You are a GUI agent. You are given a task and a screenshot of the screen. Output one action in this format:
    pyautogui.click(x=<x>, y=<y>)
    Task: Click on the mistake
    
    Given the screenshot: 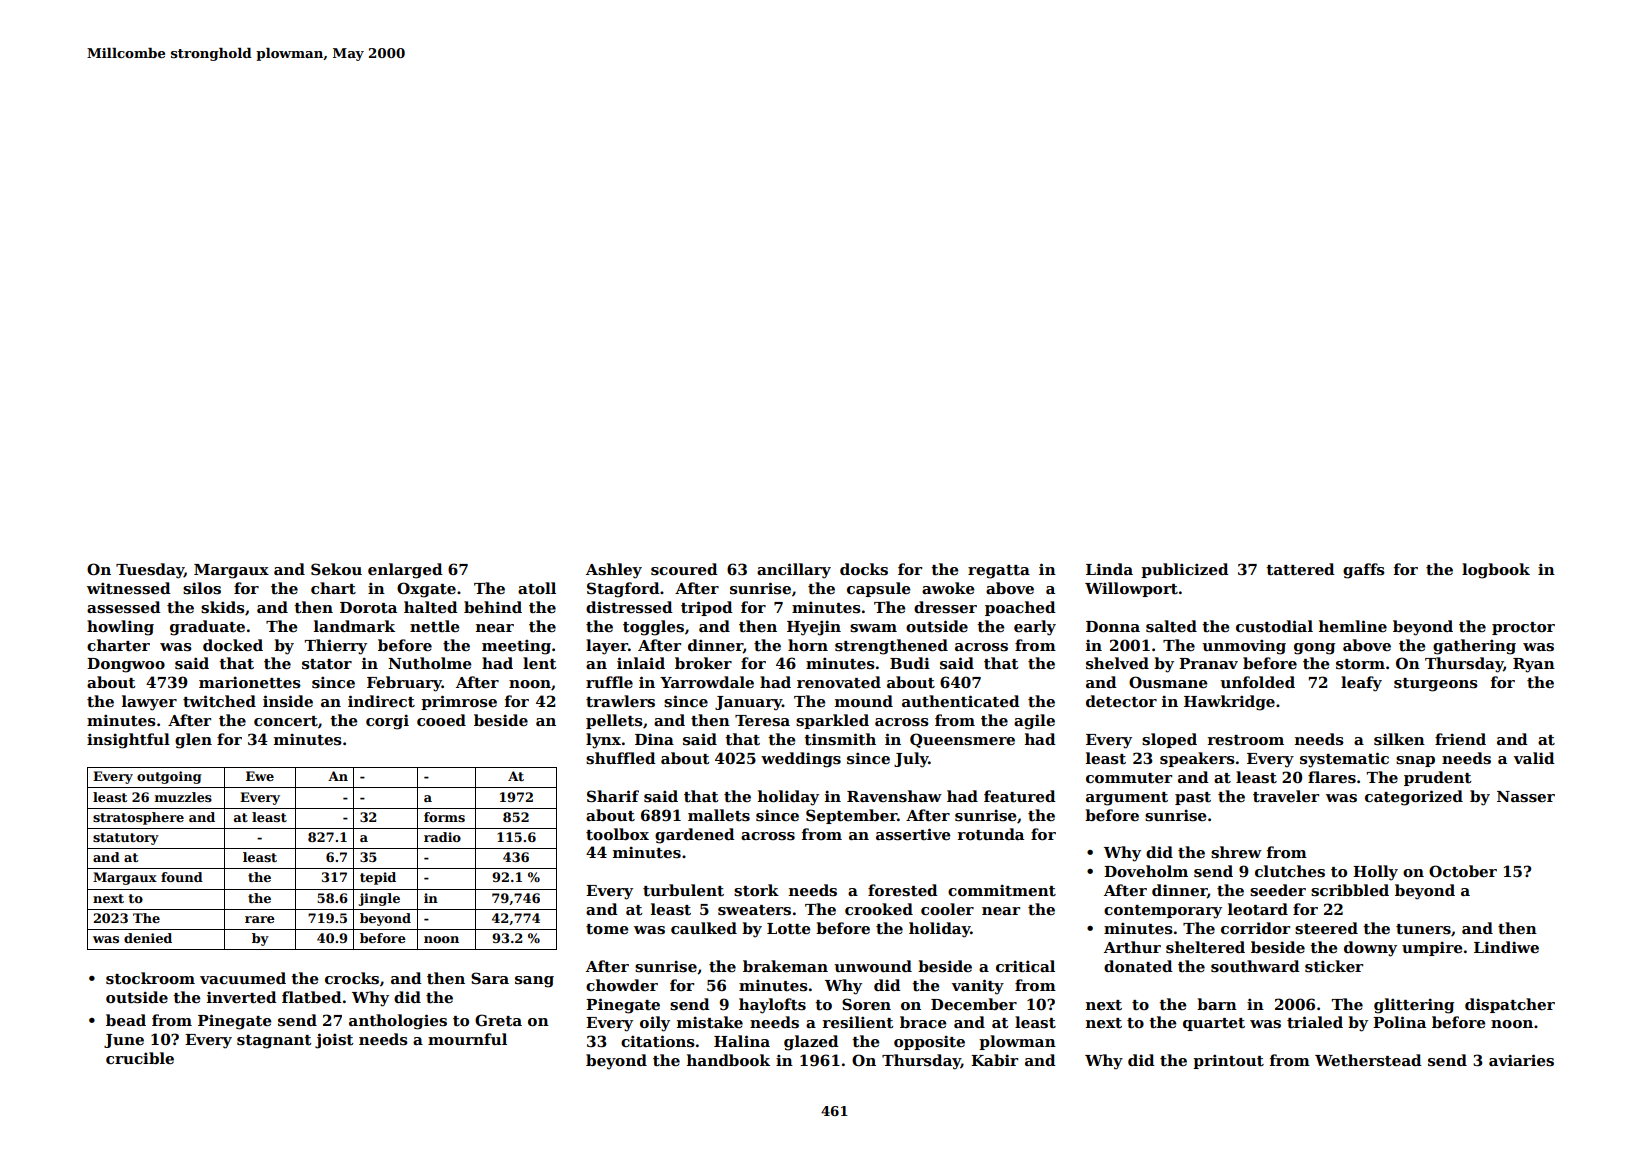 What is the action you would take?
    pyautogui.click(x=710, y=1022)
